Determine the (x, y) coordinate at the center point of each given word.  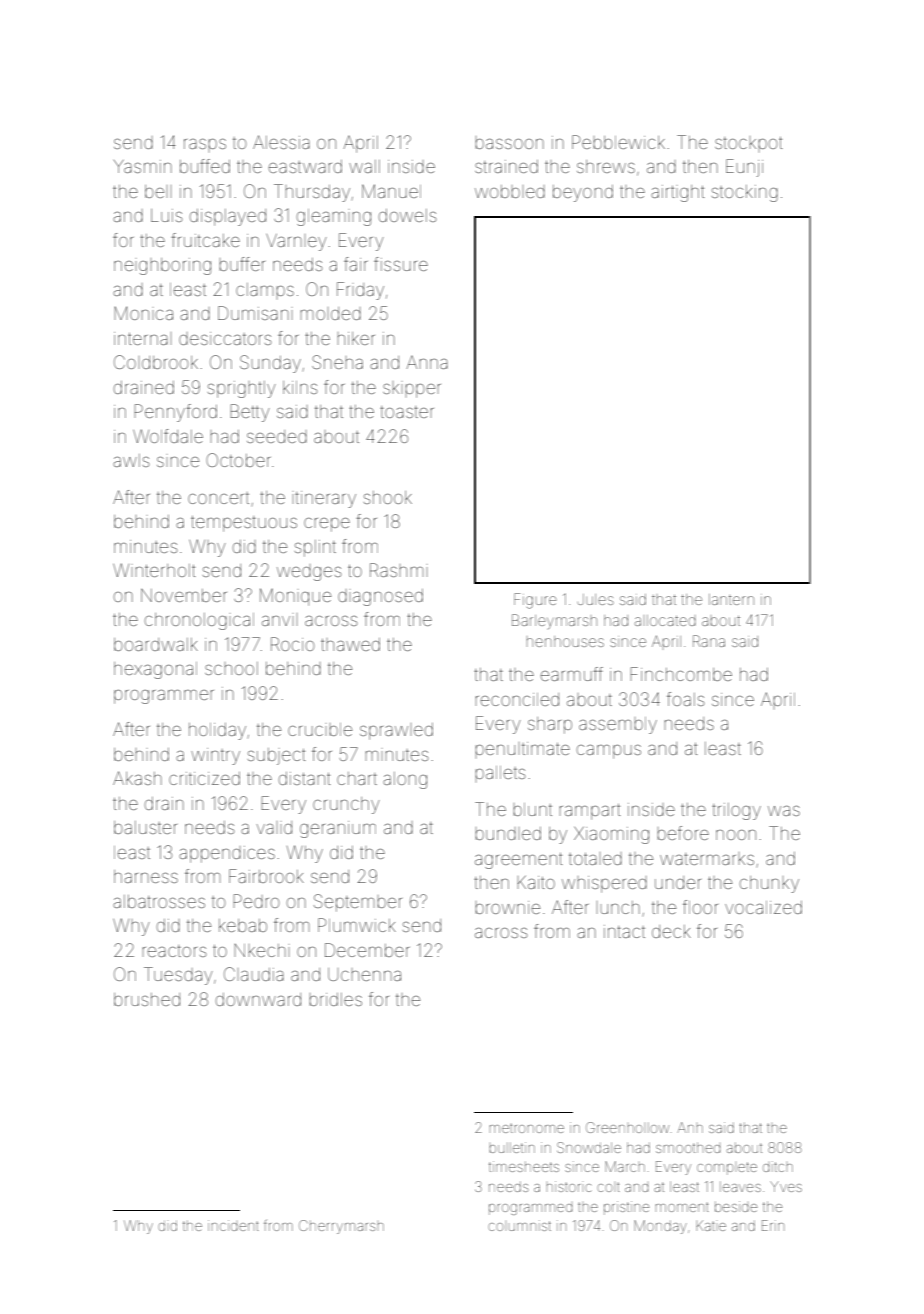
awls (131, 460)
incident (233, 1225)
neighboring (162, 266)
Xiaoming (611, 835)
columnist (519, 1225)
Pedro (256, 901)
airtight (678, 193)
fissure (401, 264)
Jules (595, 599)
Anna (427, 362)
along (405, 780)
